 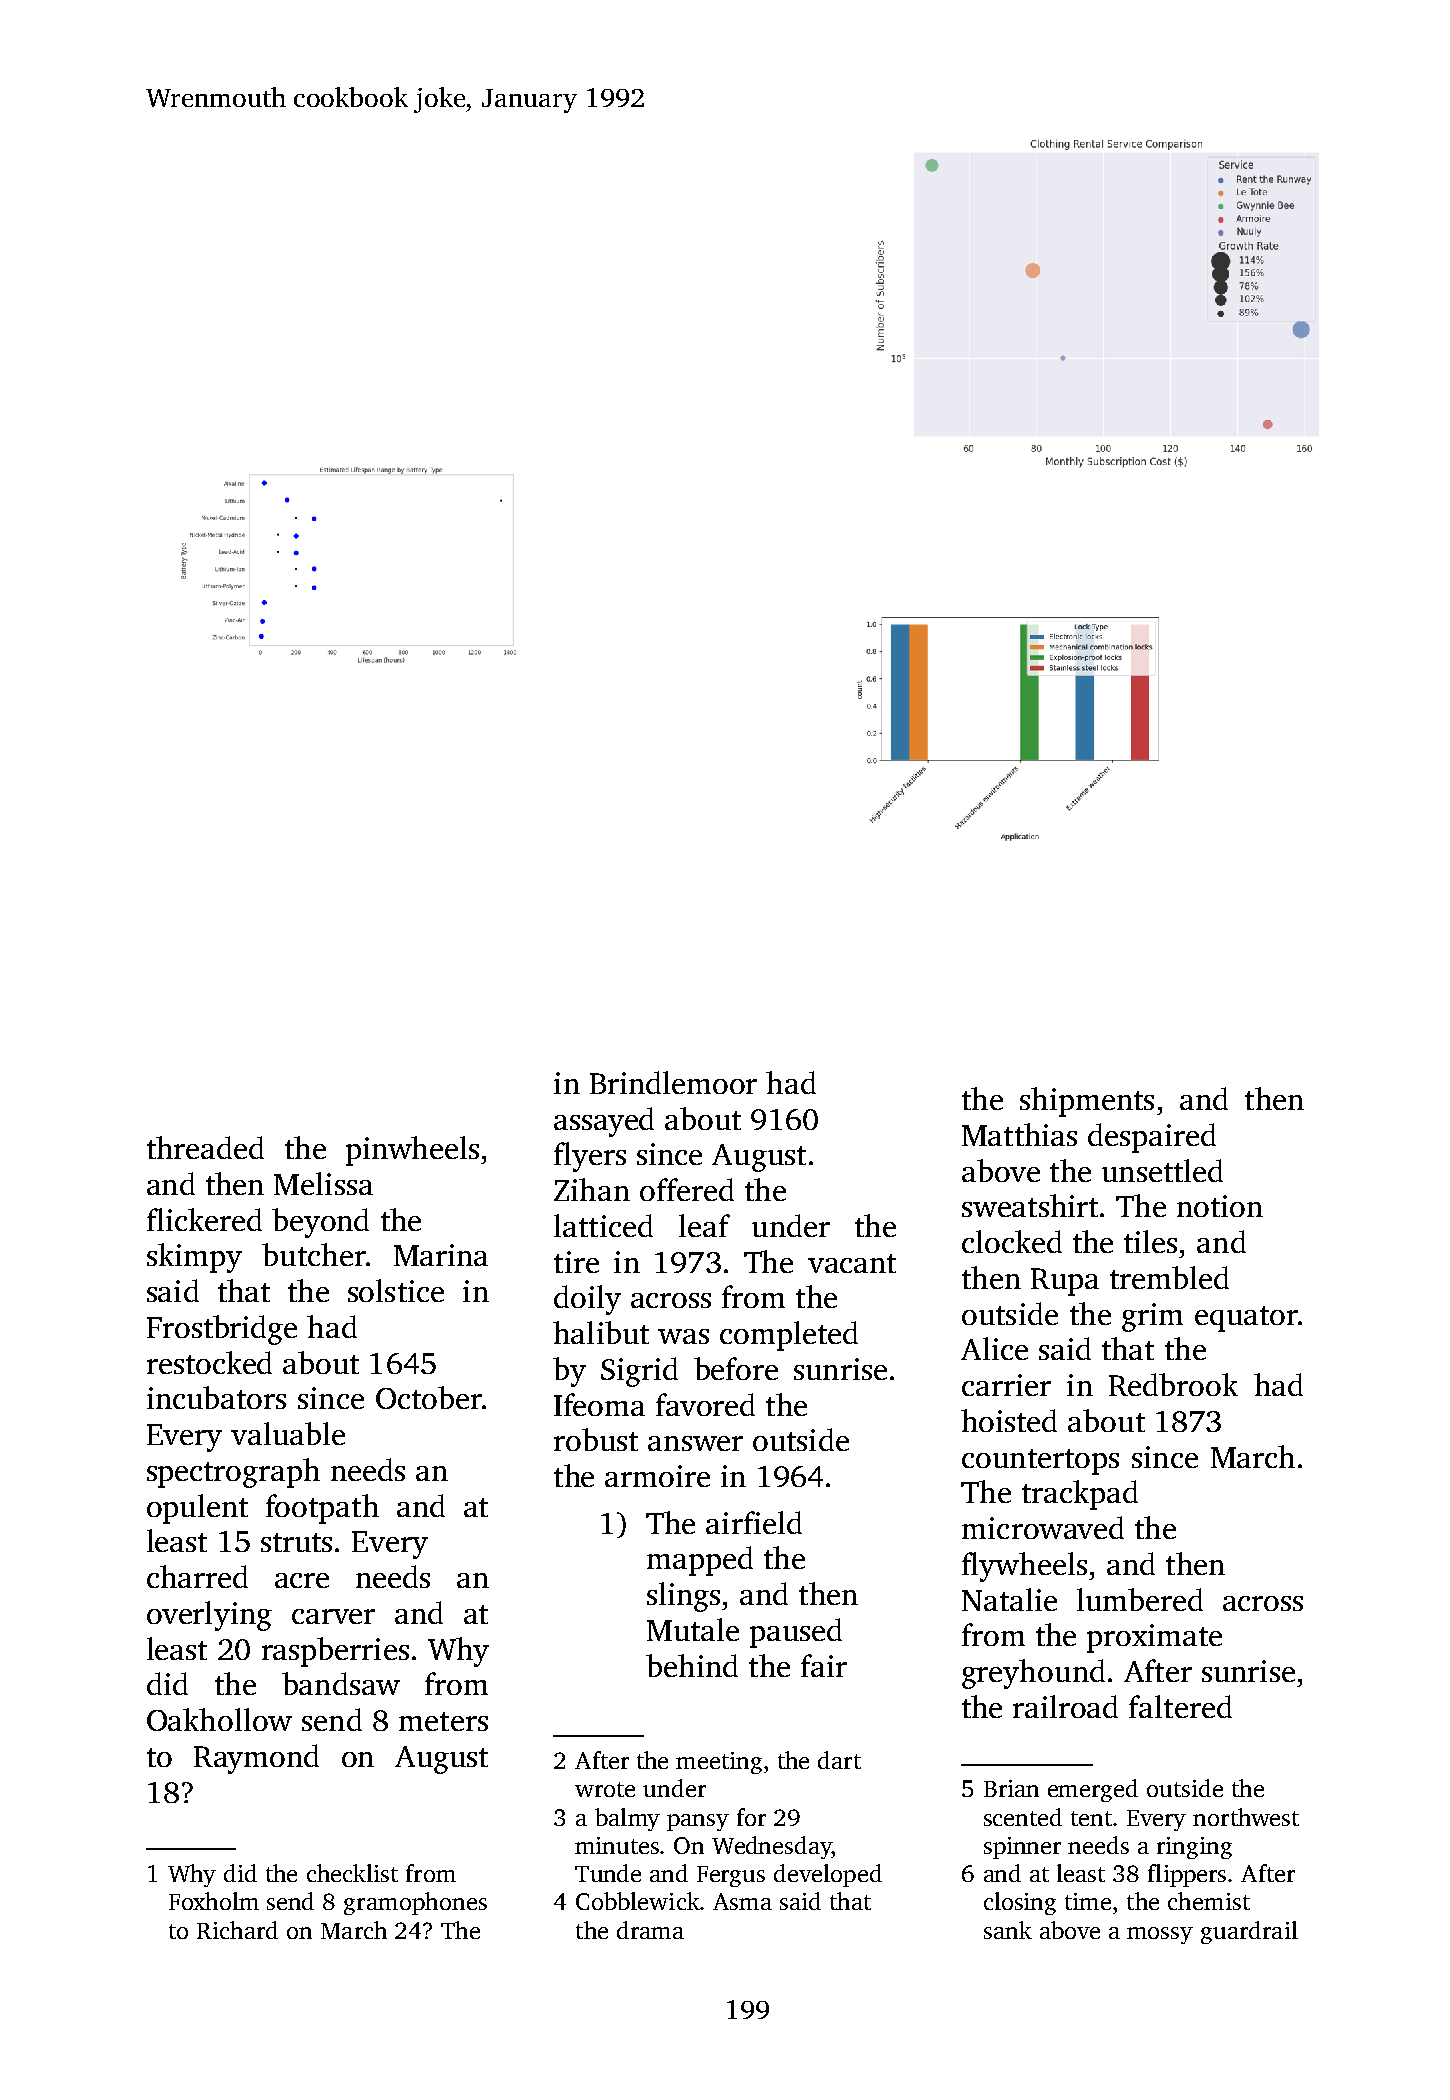 I want to click on developed, so click(x=828, y=1875).
